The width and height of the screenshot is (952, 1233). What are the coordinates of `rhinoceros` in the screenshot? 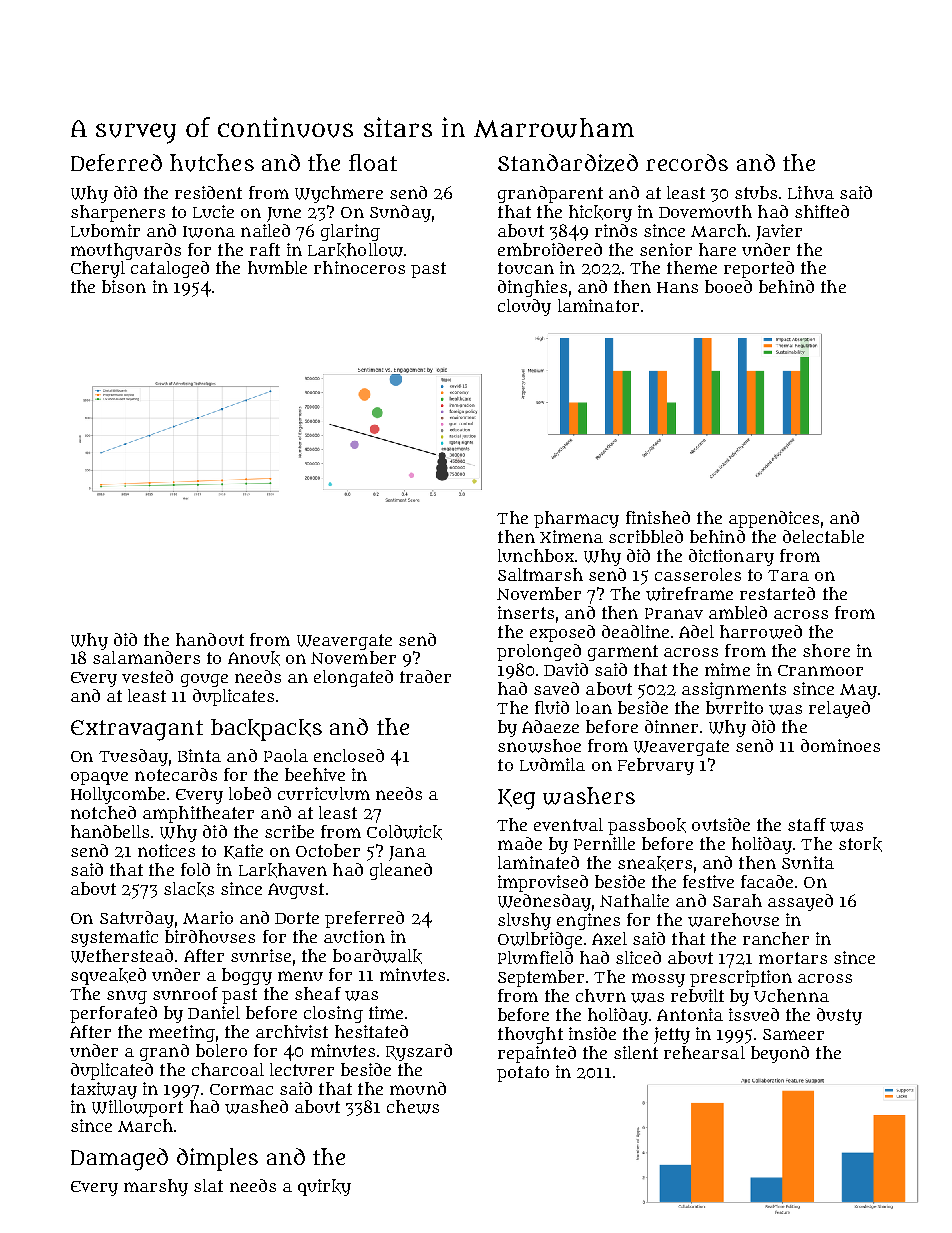 It's located at (359, 267).
